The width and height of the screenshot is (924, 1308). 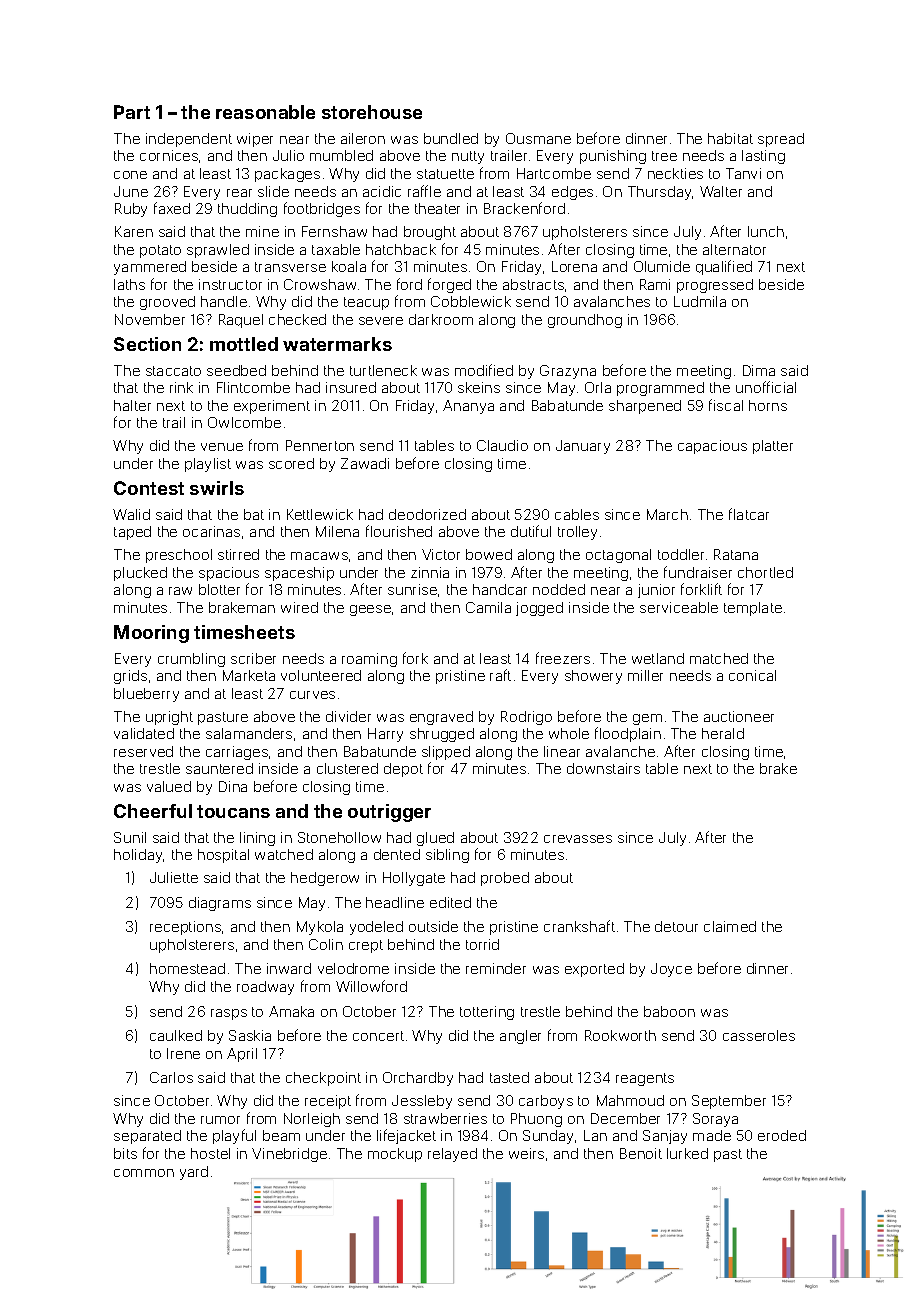 I want to click on Joyce, so click(x=671, y=970).
